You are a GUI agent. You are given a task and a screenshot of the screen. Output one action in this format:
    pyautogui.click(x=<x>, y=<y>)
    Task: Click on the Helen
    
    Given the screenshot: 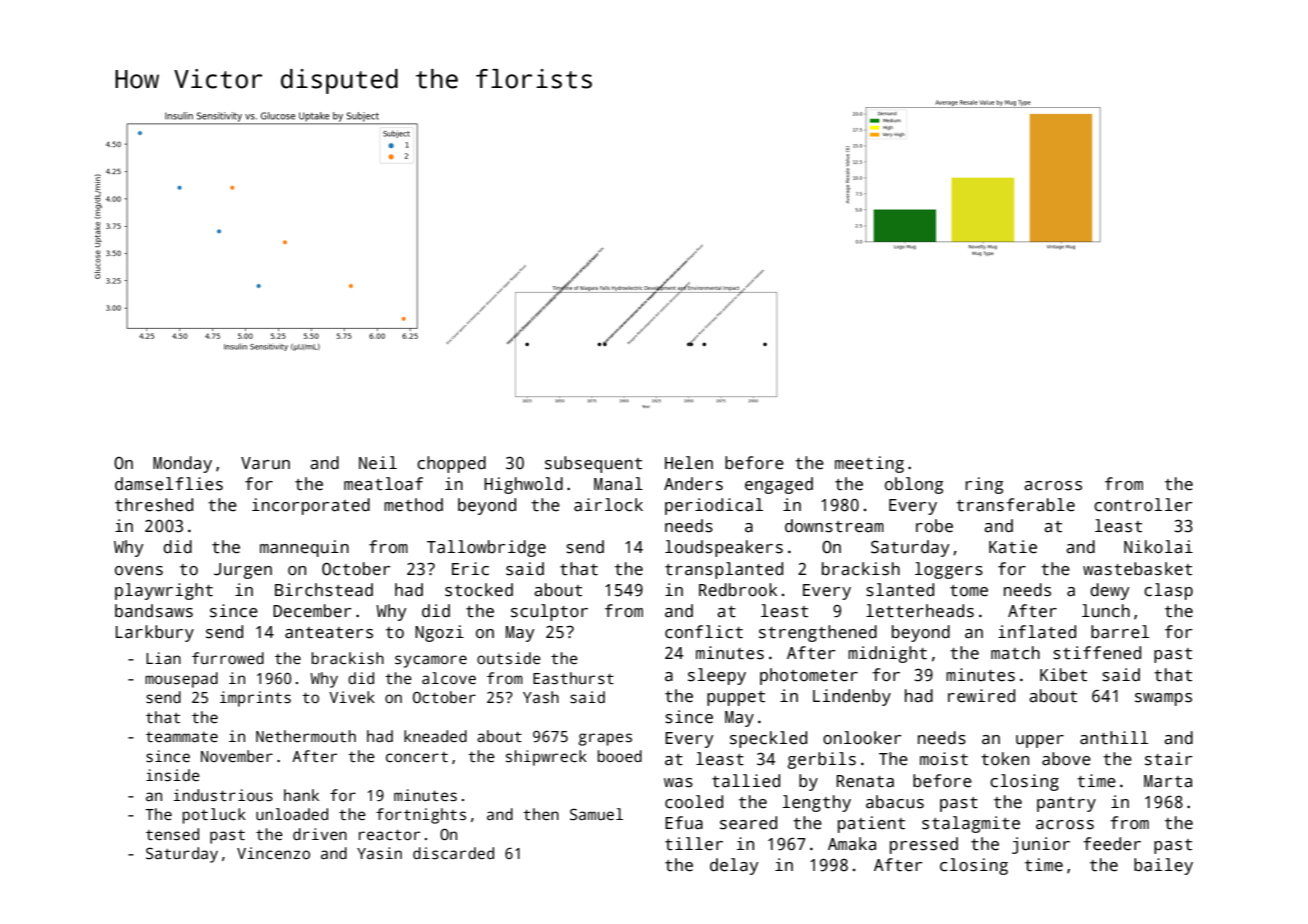 What is the action you would take?
    pyautogui.click(x=689, y=463)
